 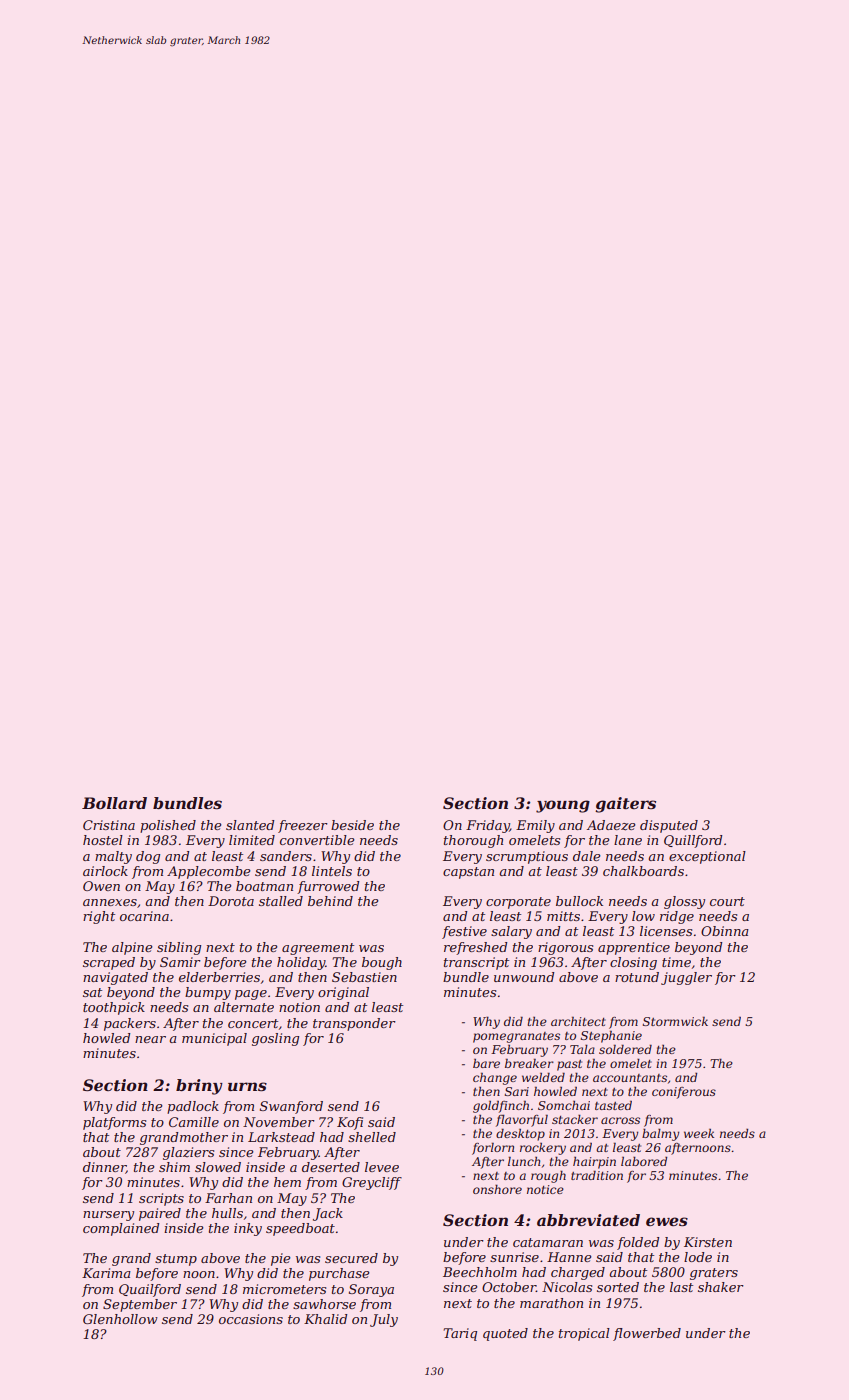 What do you see at coordinates (114, 803) in the screenshot?
I see `Bollard` at bounding box center [114, 803].
